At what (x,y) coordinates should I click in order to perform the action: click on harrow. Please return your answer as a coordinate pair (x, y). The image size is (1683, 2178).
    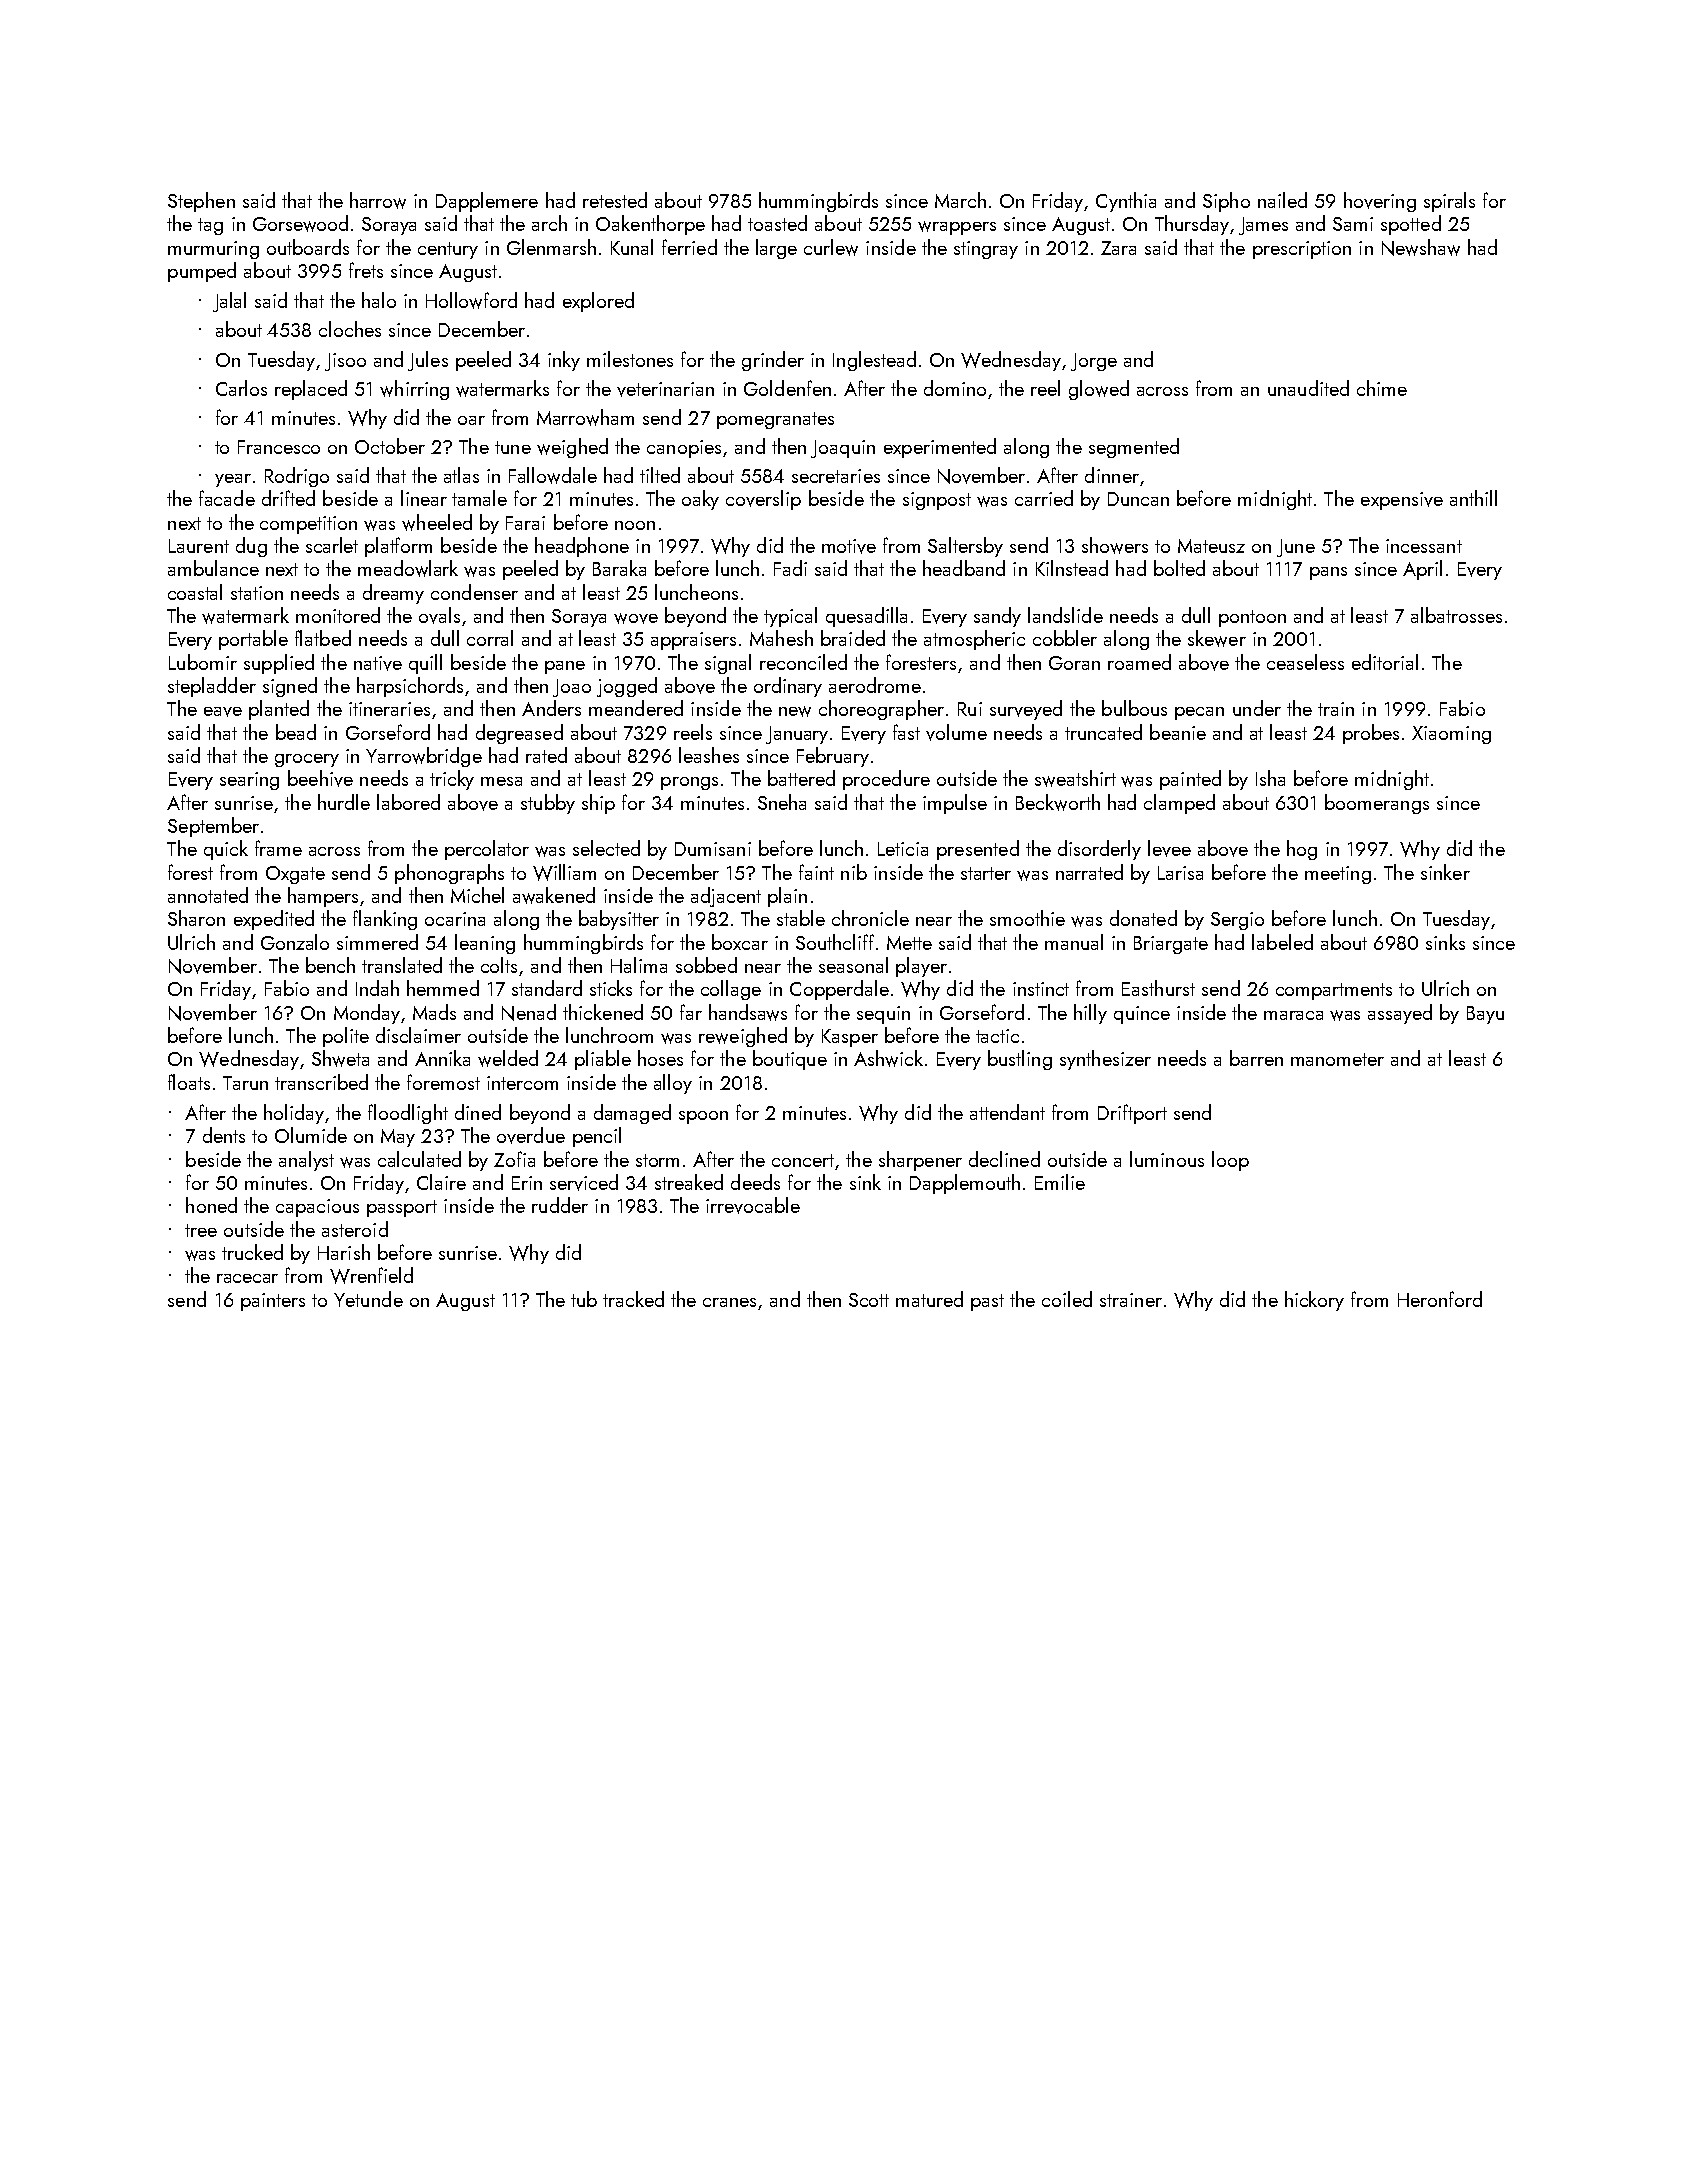
    Looking at the image, I should click on (378, 200).
